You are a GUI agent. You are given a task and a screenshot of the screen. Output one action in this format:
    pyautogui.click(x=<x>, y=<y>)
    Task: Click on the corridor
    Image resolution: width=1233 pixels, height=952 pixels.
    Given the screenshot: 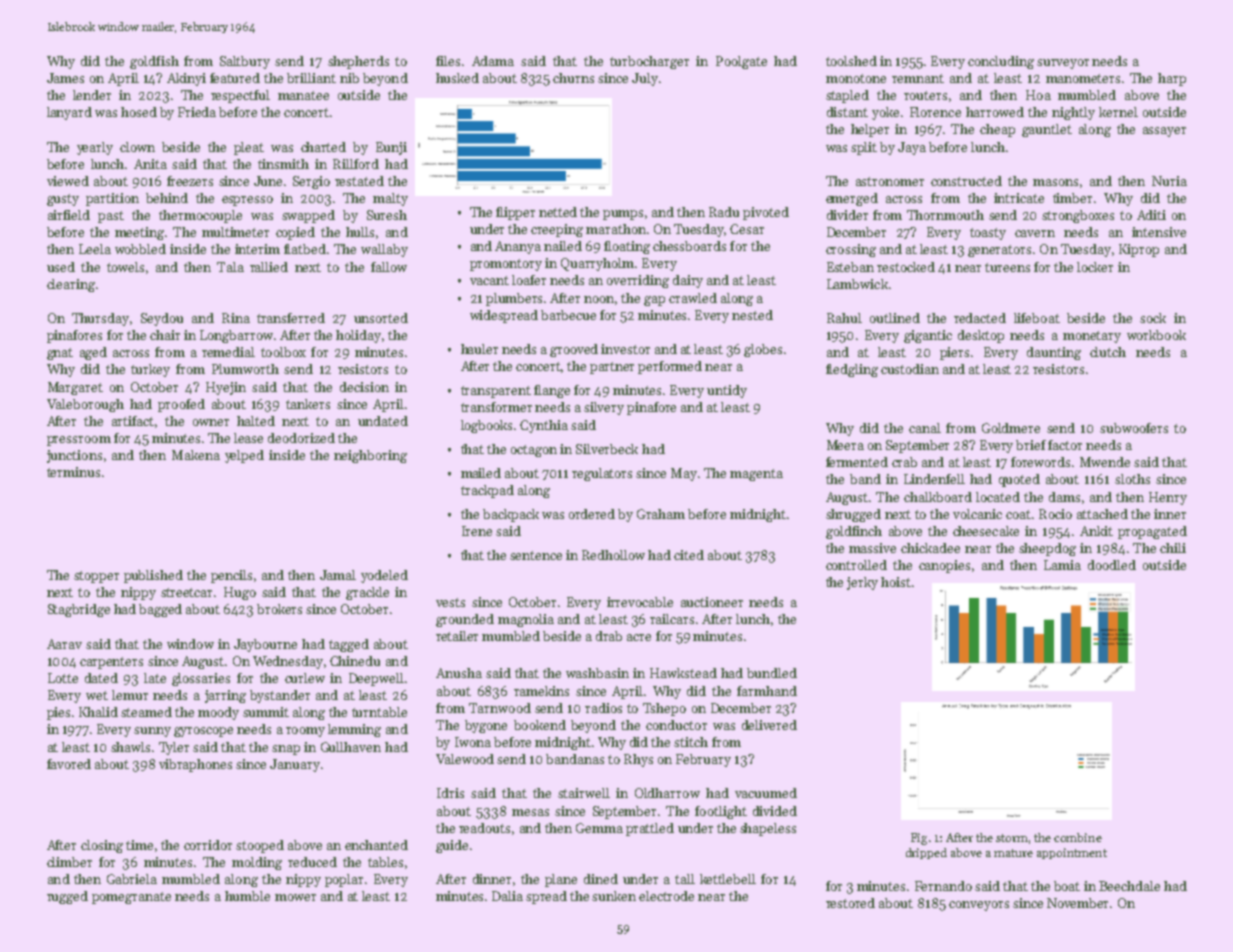 What is the action you would take?
    pyautogui.click(x=208, y=845)
